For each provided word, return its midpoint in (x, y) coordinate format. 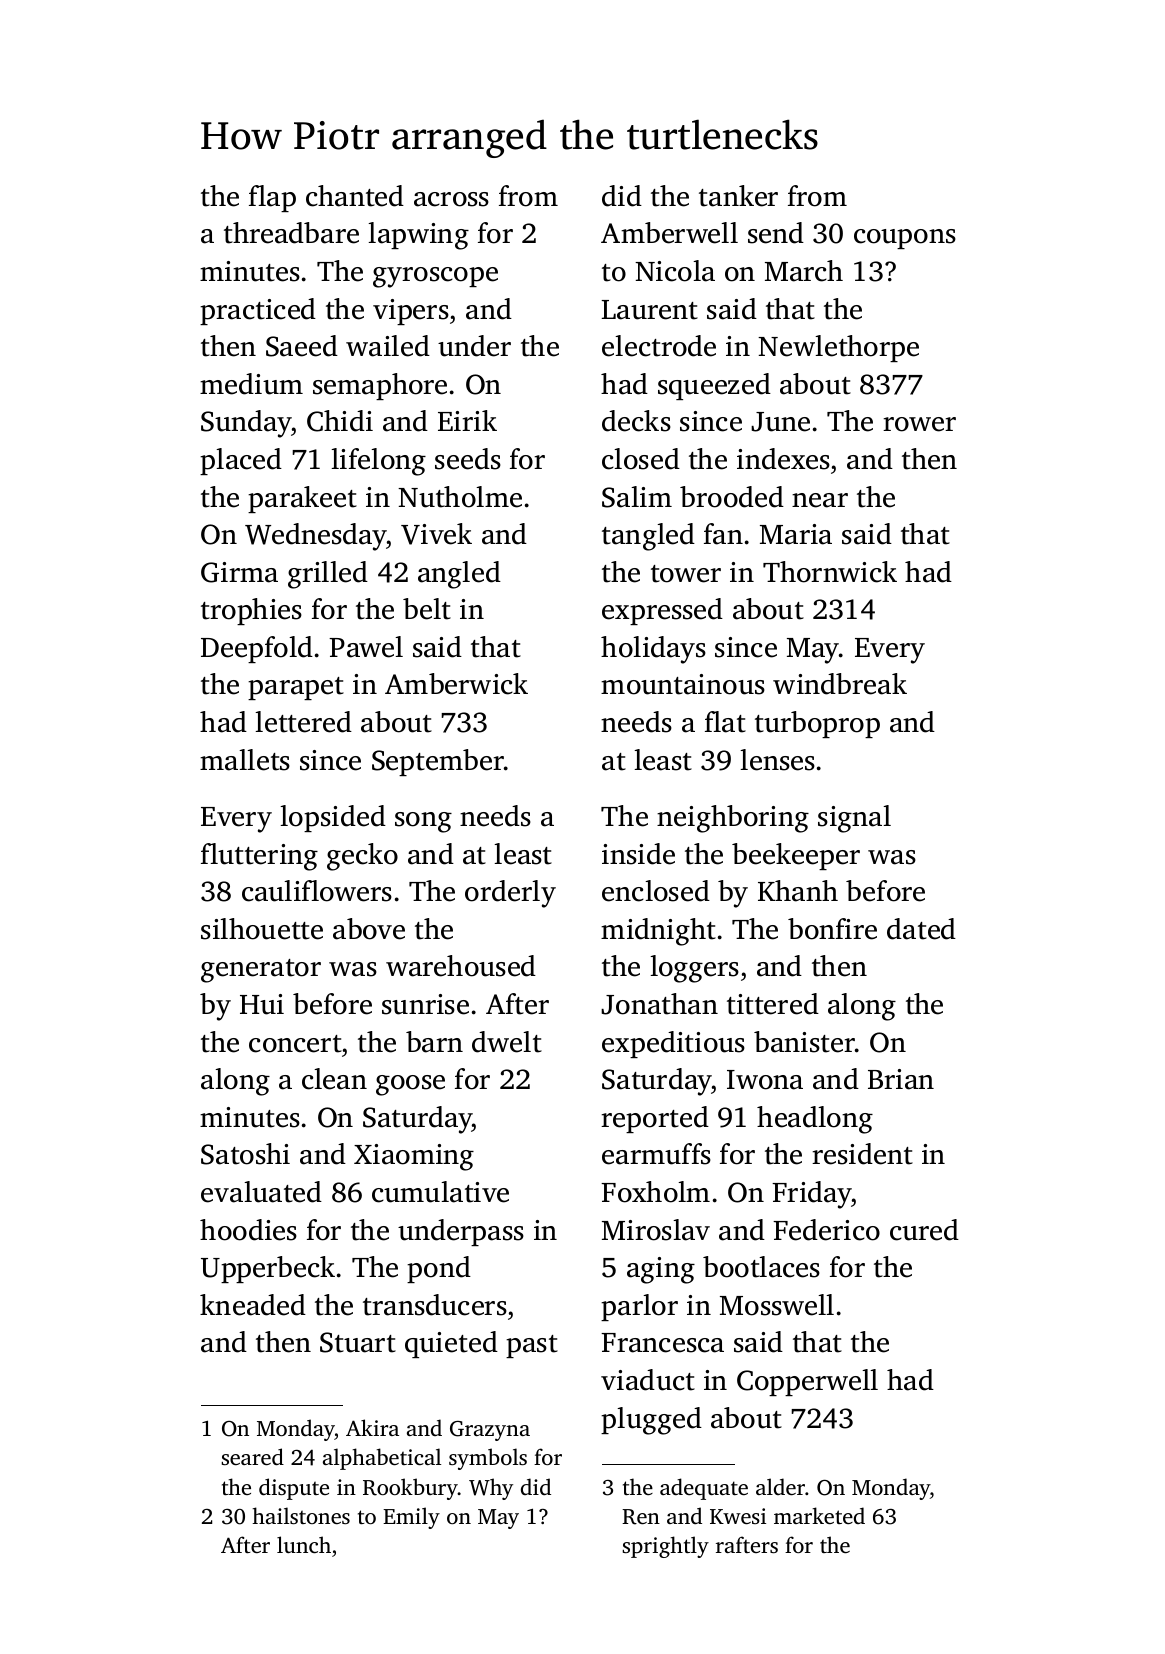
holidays (653, 650)
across (451, 199)
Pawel (366, 647)
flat (725, 722)
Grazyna (490, 1431)
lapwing (419, 236)
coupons (905, 239)
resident (862, 1154)
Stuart (358, 1342)
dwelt (507, 1042)
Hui (262, 1004)
